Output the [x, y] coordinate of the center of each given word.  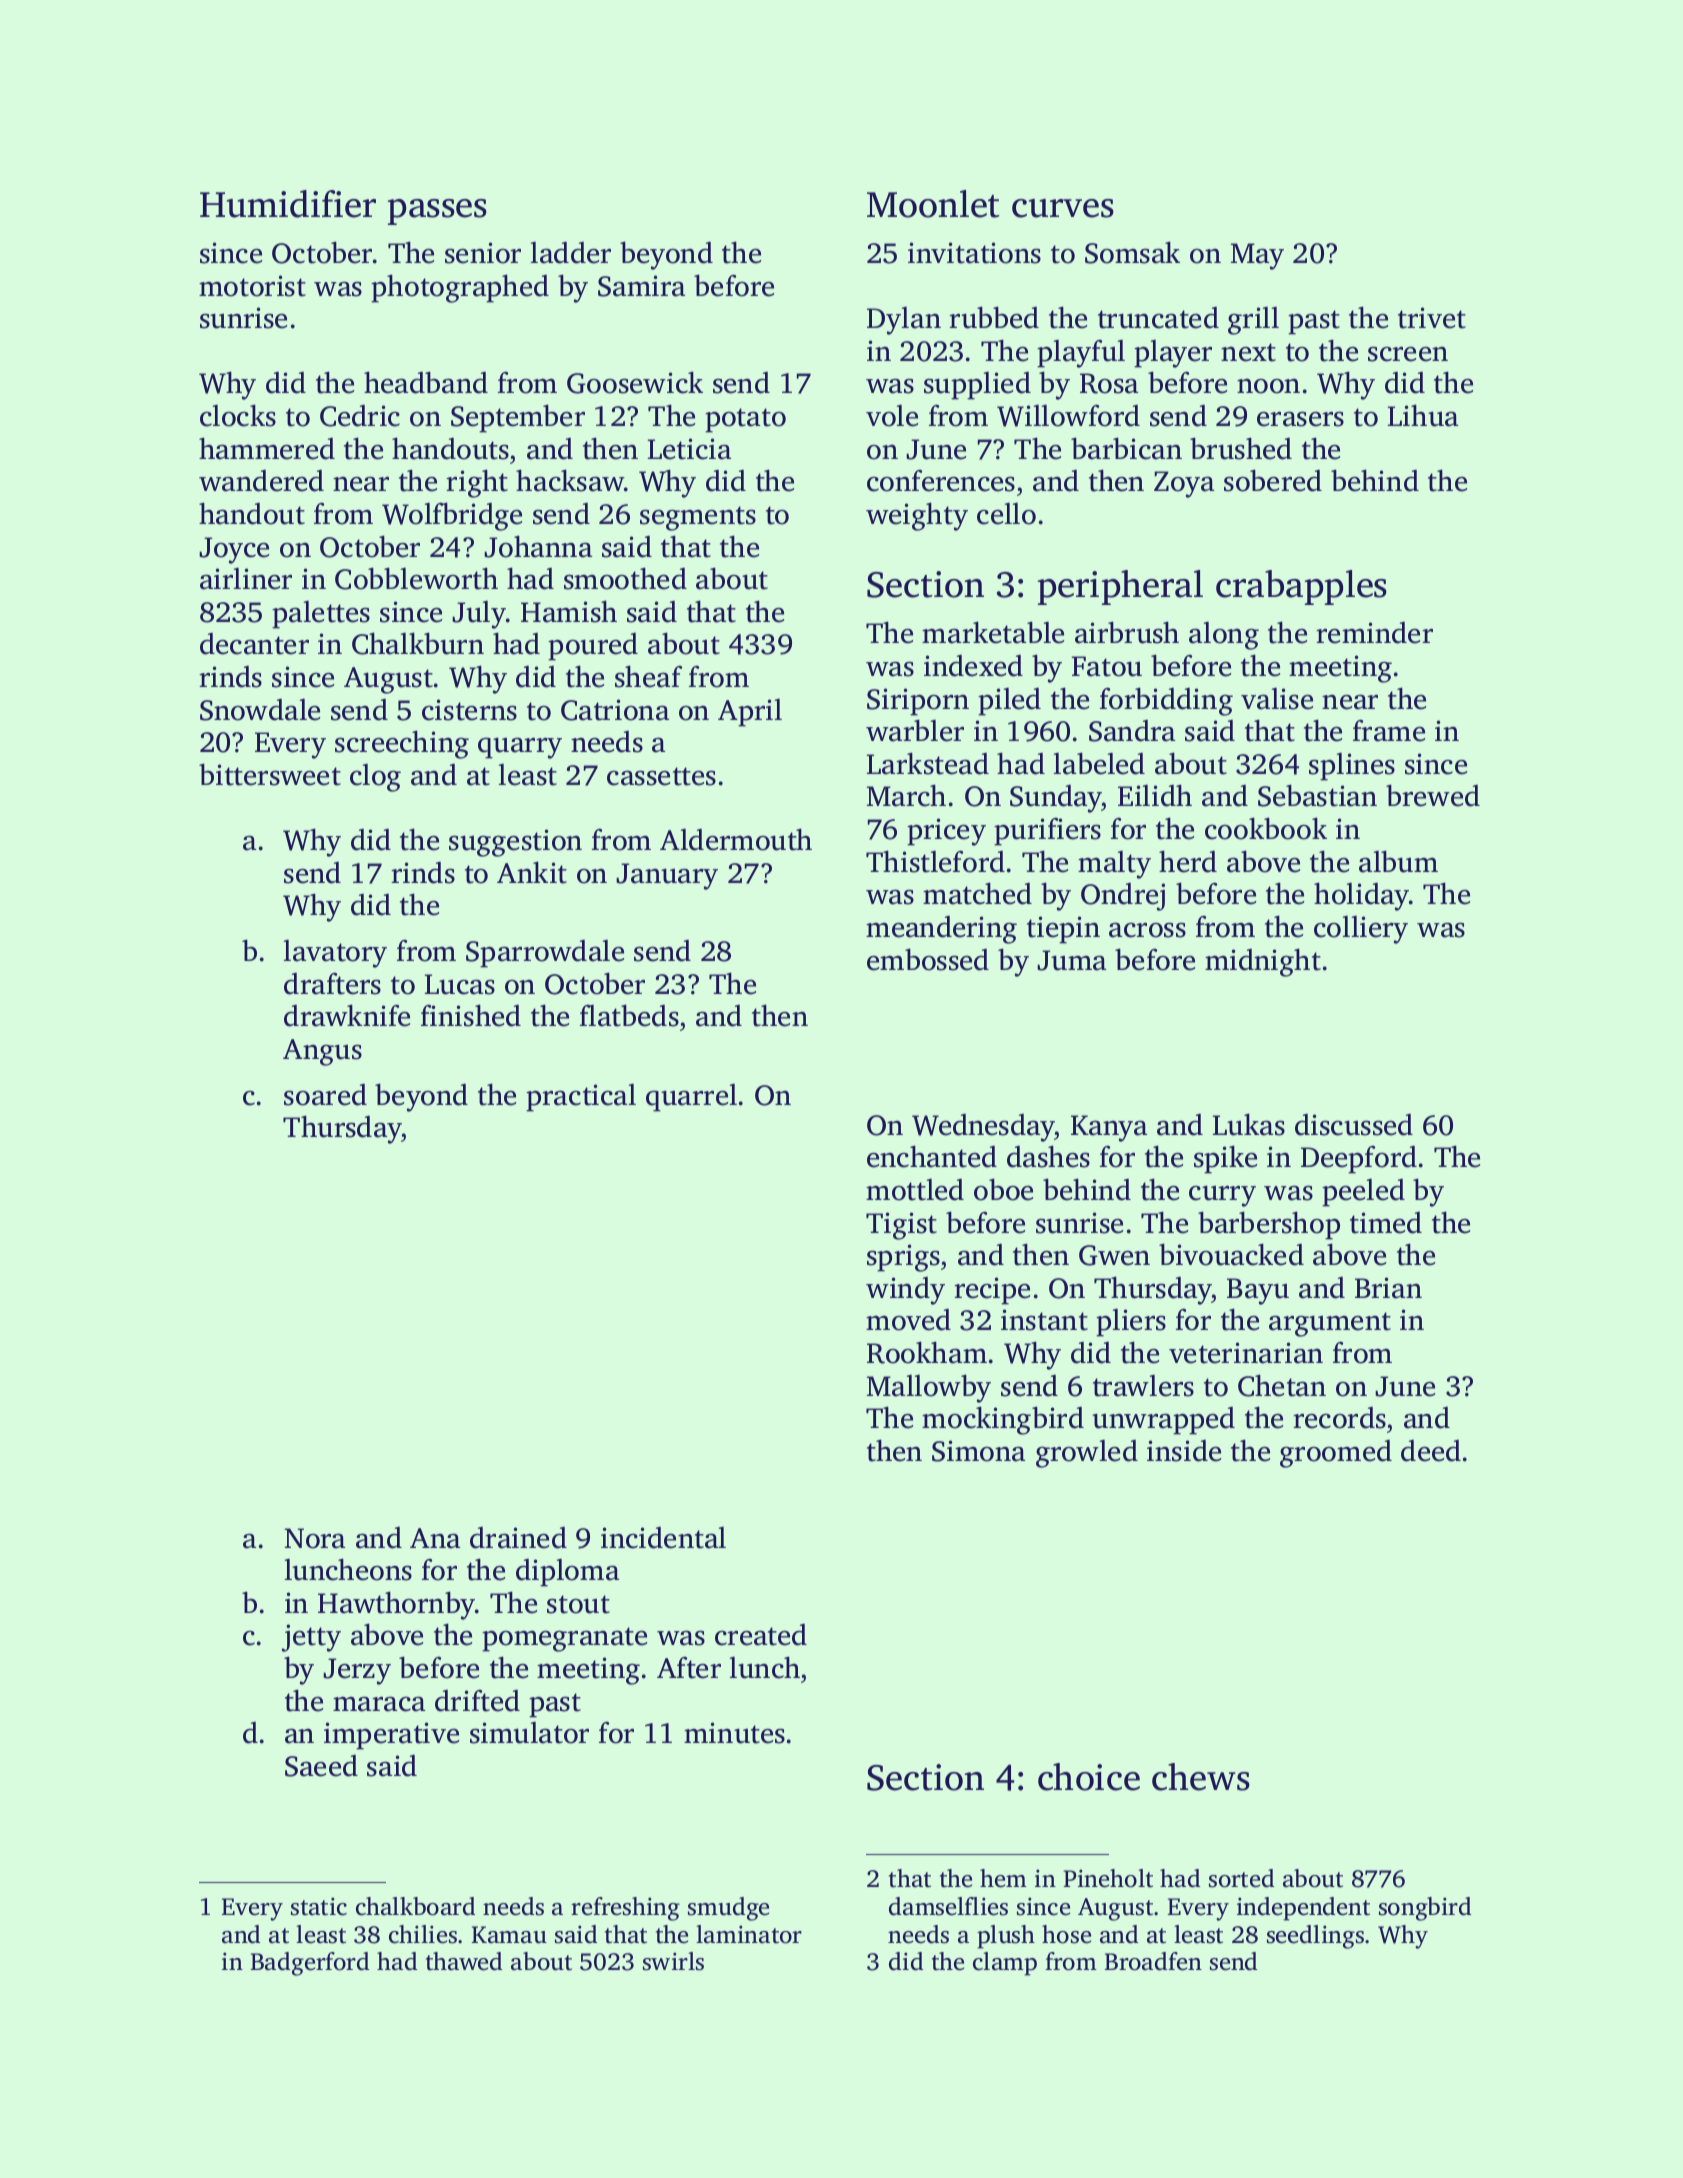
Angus [322, 1052]
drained [518, 1538]
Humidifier [288, 204]
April [750, 712]
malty [1114, 864]
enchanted [932, 1156]
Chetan [1282, 1385]
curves [1063, 208]
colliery [1361, 929]
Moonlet [933, 204]
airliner [246, 578]
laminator [749, 1934]
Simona [978, 1451]
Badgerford [310, 1964]
